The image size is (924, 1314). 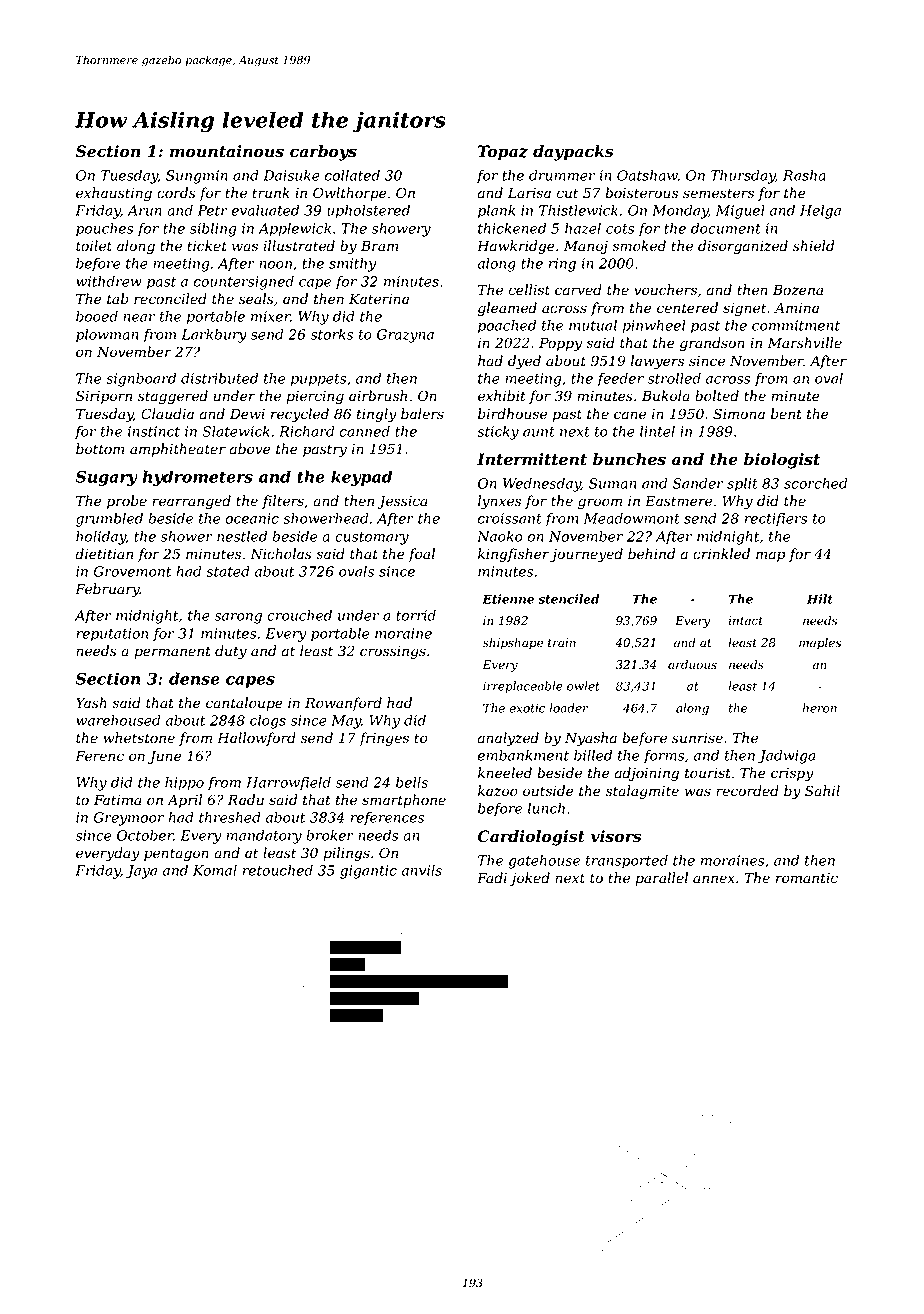 What do you see at coordinates (804, 175) in the screenshot?
I see `Rasha` at bounding box center [804, 175].
